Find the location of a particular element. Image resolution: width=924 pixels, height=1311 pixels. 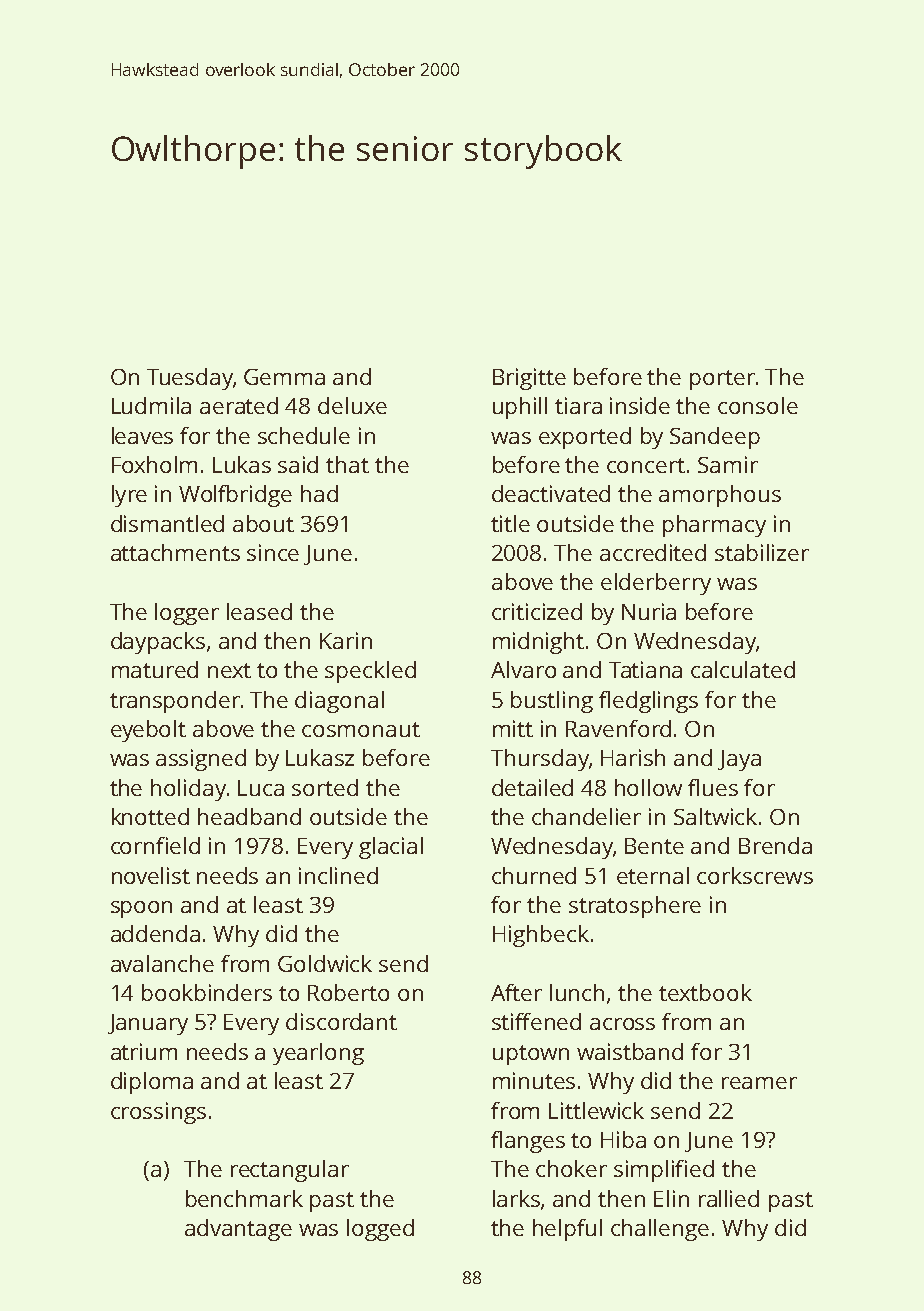

Roberto is located at coordinates (348, 992).
